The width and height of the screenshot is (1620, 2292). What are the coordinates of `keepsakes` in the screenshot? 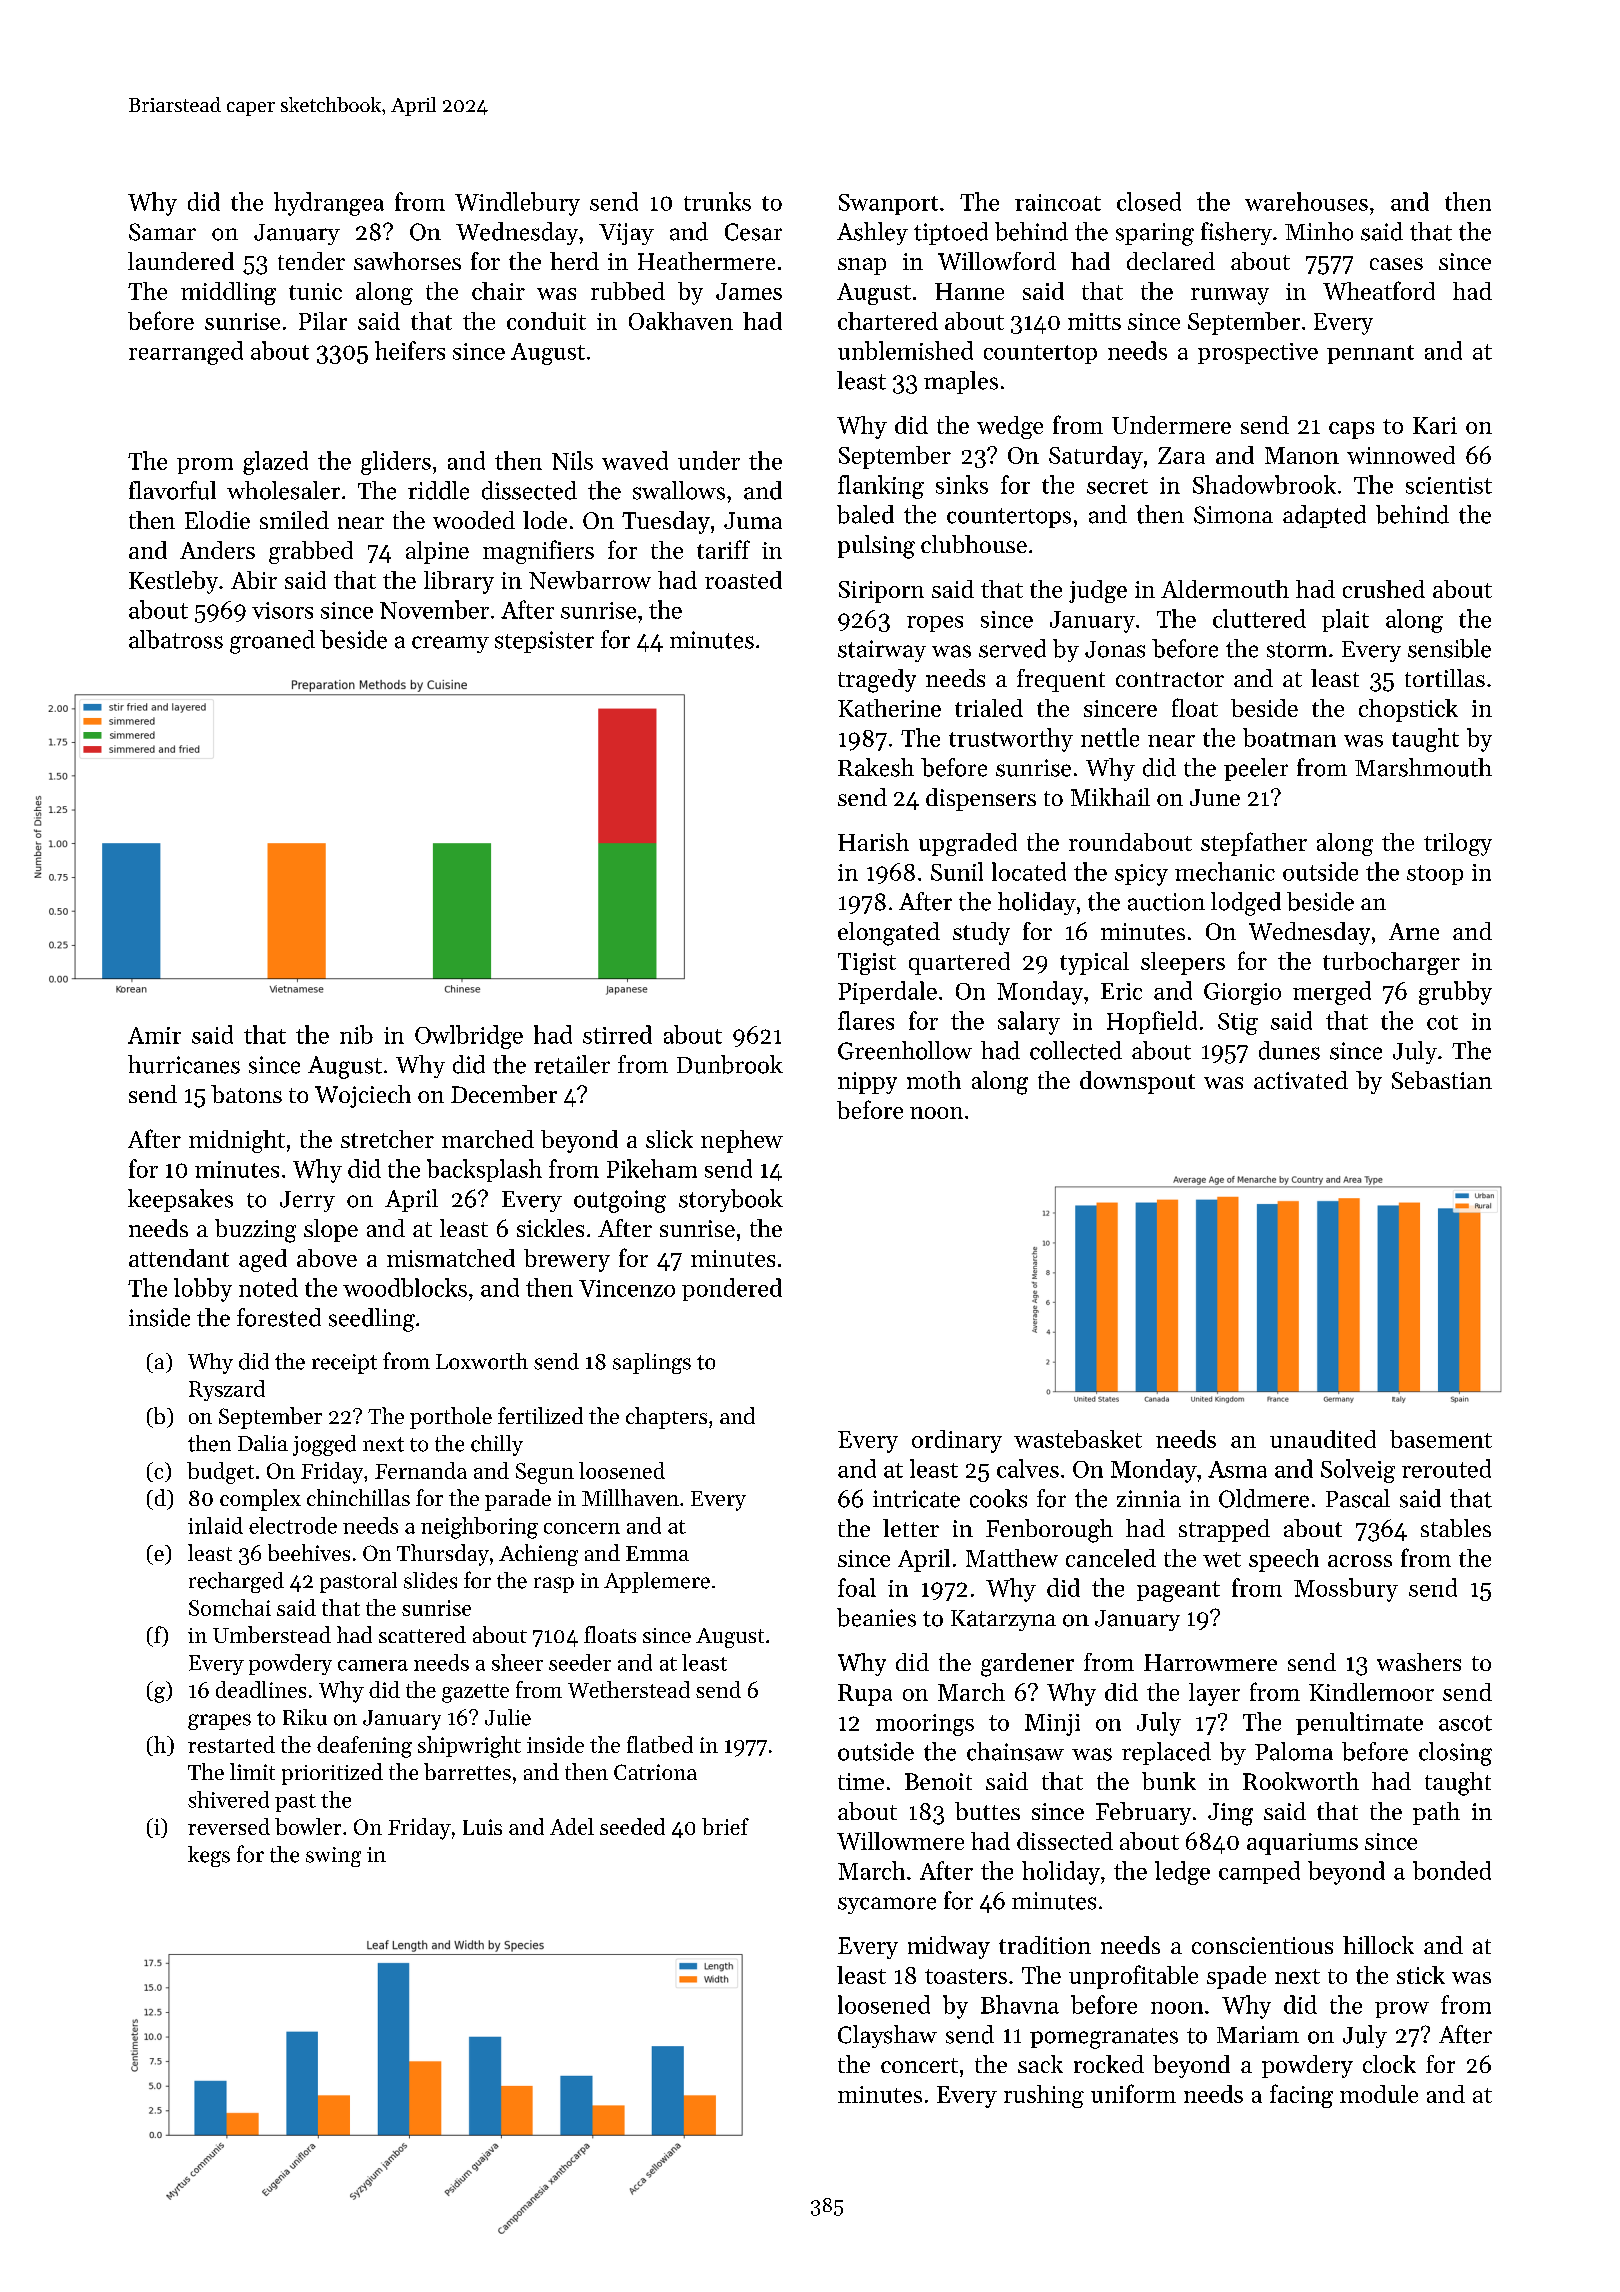 It's located at (180, 1200).
